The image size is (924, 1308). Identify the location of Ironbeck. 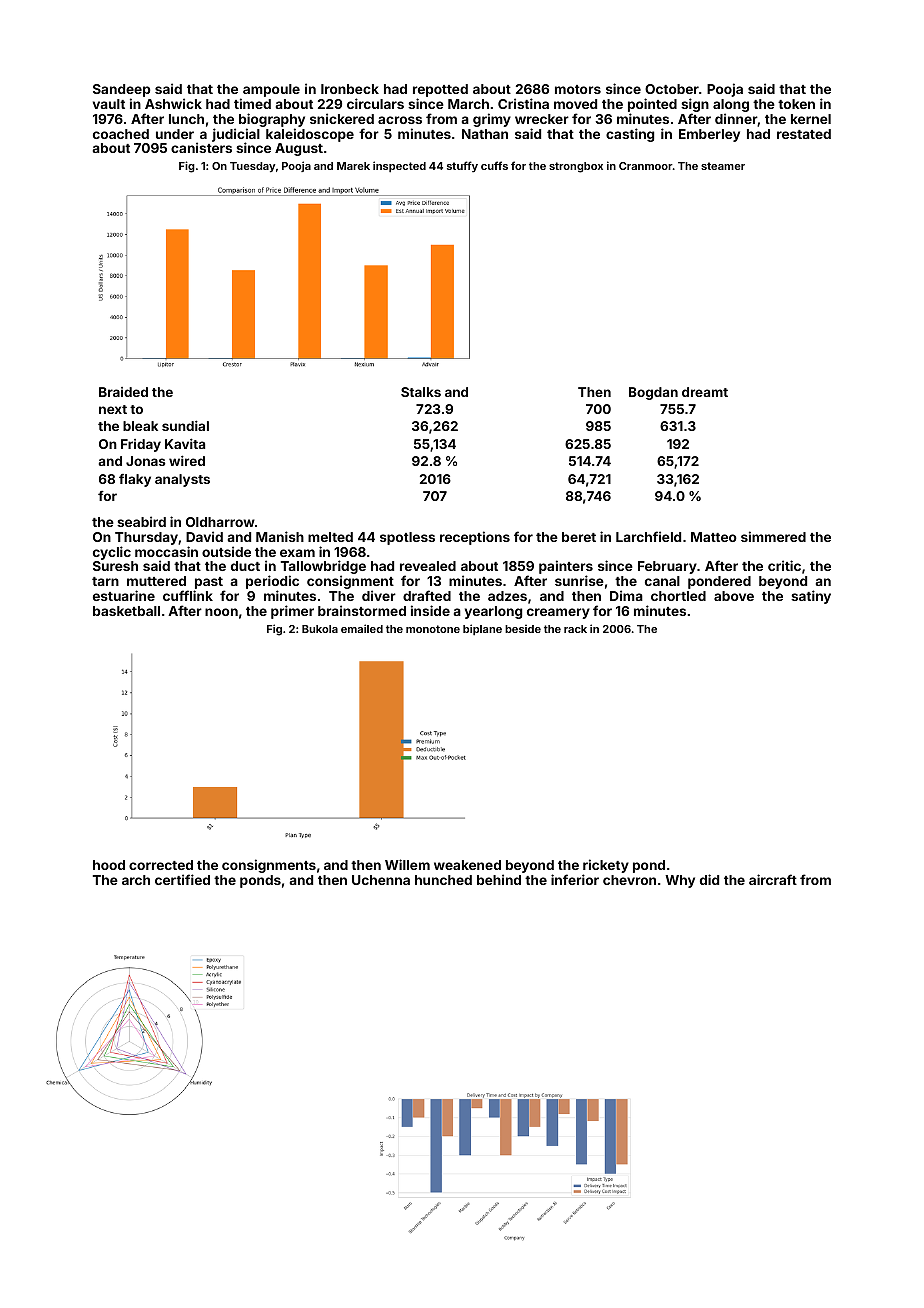
(350, 89).
